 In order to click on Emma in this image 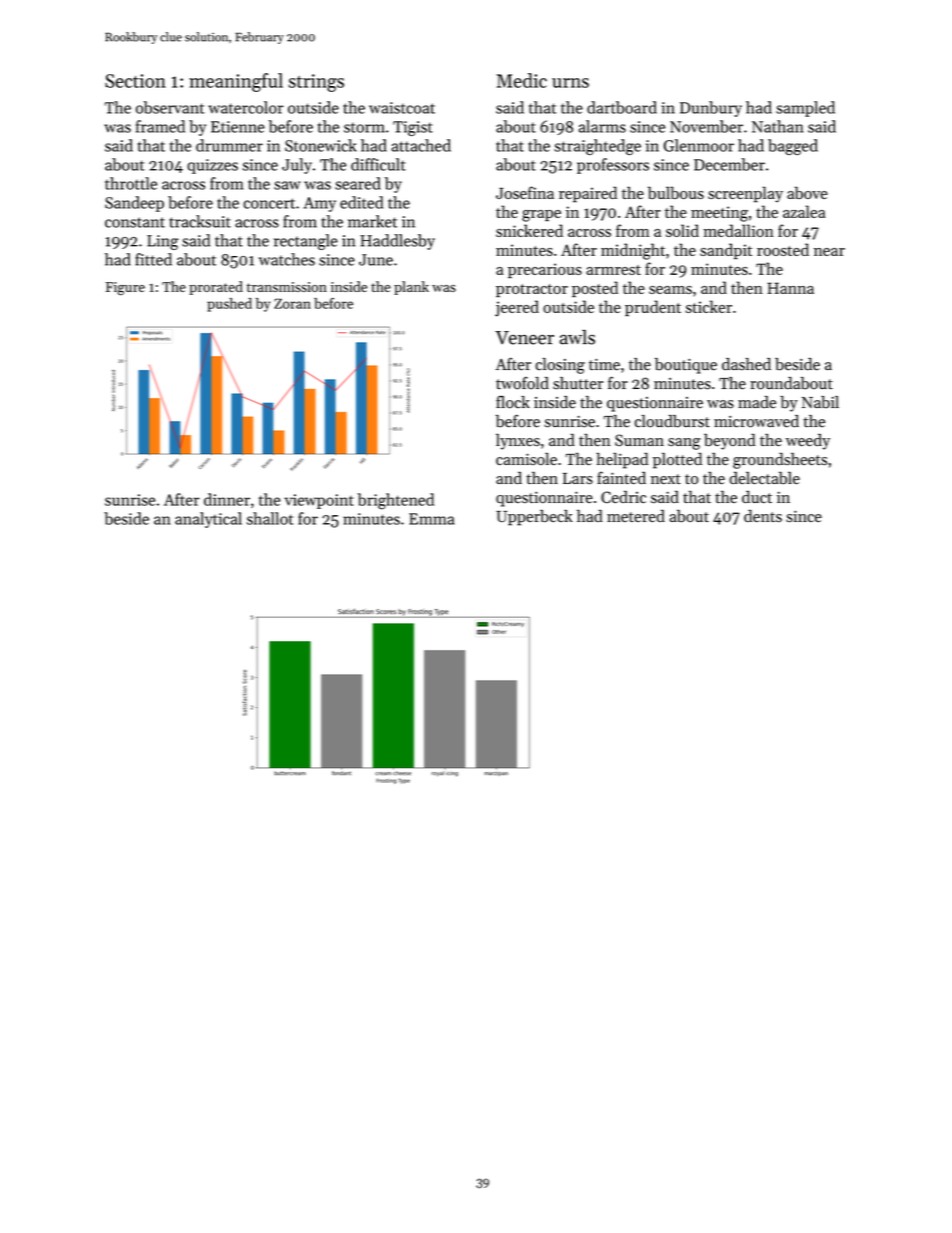, I will do `click(431, 519)`.
